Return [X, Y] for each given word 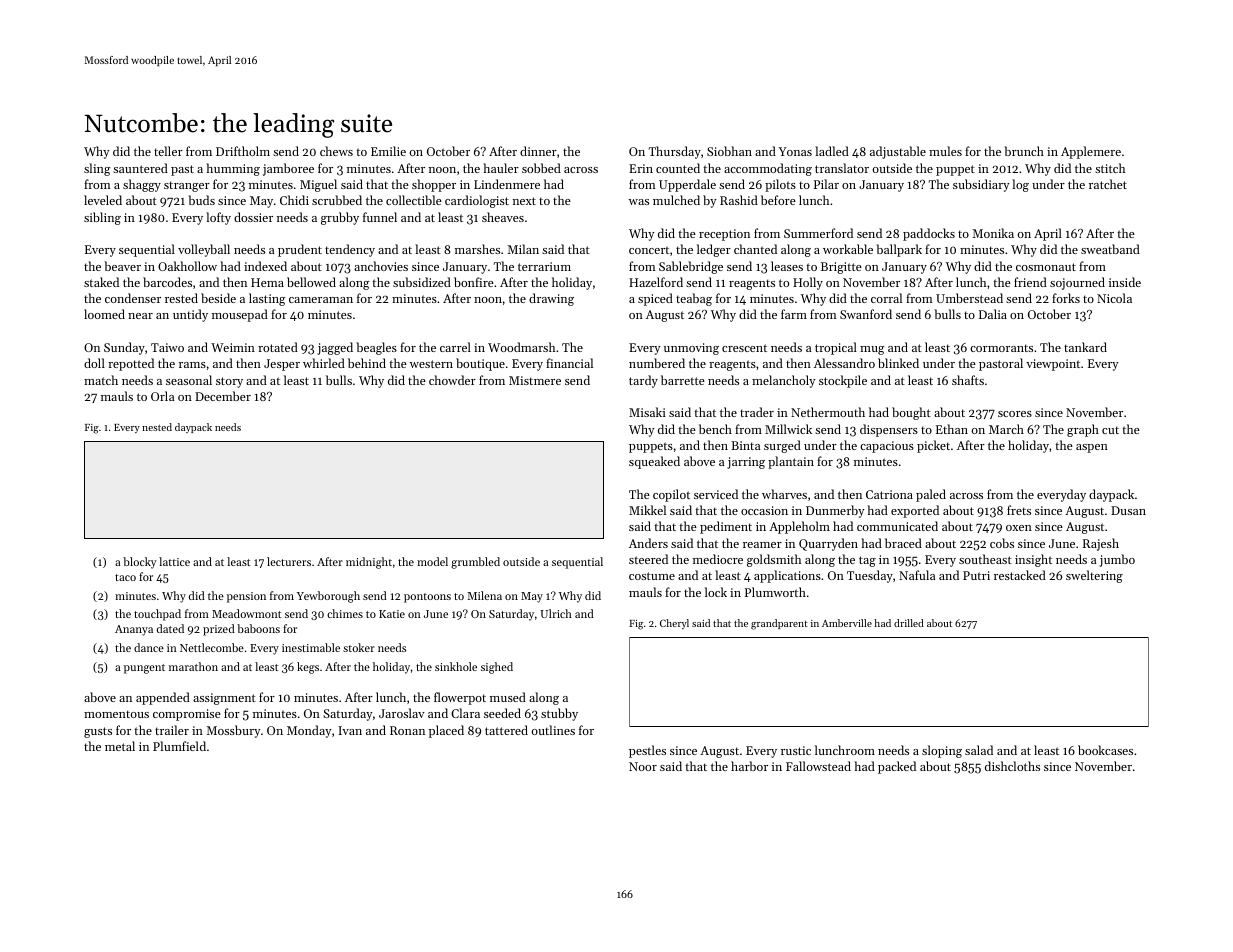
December [223, 396]
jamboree [288, 169]
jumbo [1117, 560]
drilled [909, 623]
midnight [369, 563]
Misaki [647, 412]
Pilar [826, 184]
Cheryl [674, 624]
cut [1110, 430]
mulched [676, 200]
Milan [523, 249]
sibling [102, 218]
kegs [308, 668]
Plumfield [179, 746]
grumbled [475, 563]
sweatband [1110, 249]
